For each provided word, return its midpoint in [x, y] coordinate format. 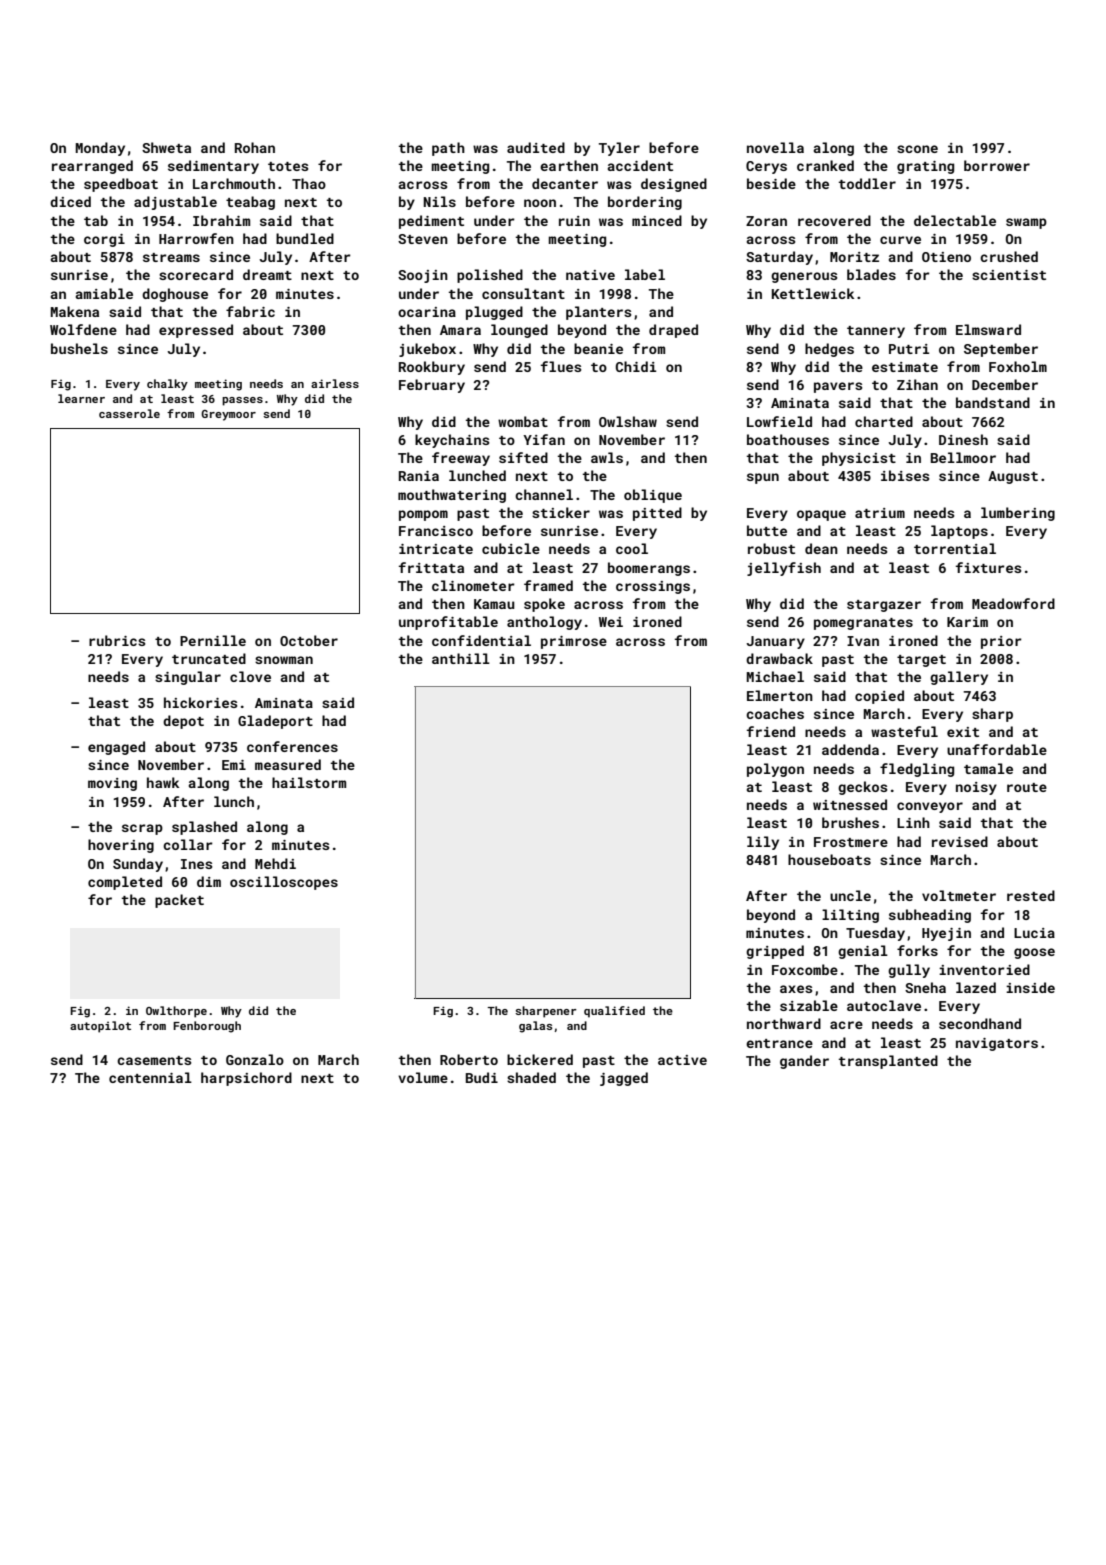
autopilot [100, 1027]
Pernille [213, 640]
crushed [1009, 256]
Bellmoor [963, 457]
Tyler [619, 149]
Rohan [255, 147]
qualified [614, 1012]
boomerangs [649, 569]
